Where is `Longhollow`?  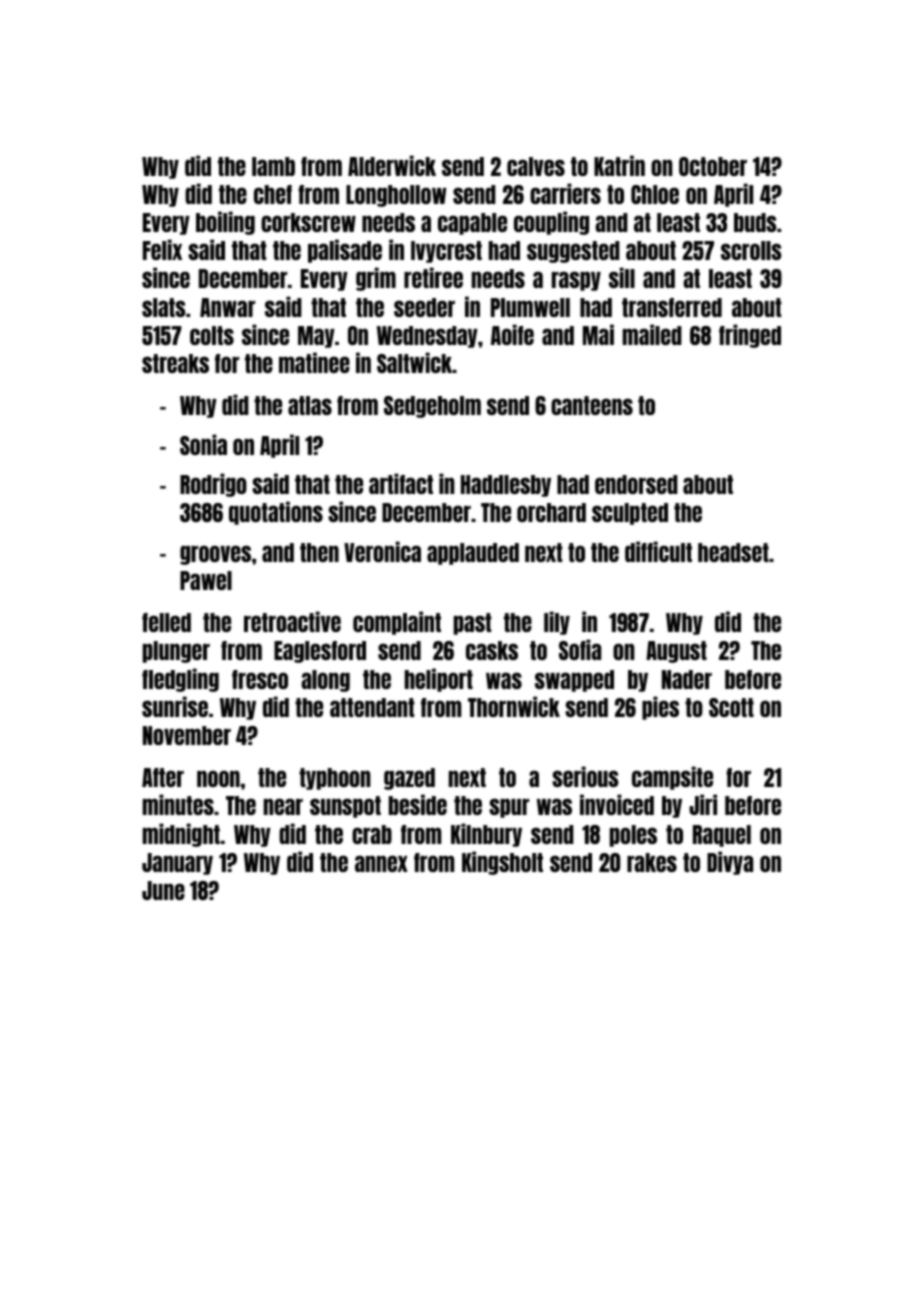
Longhollow is located at coordinates (396, 196).
